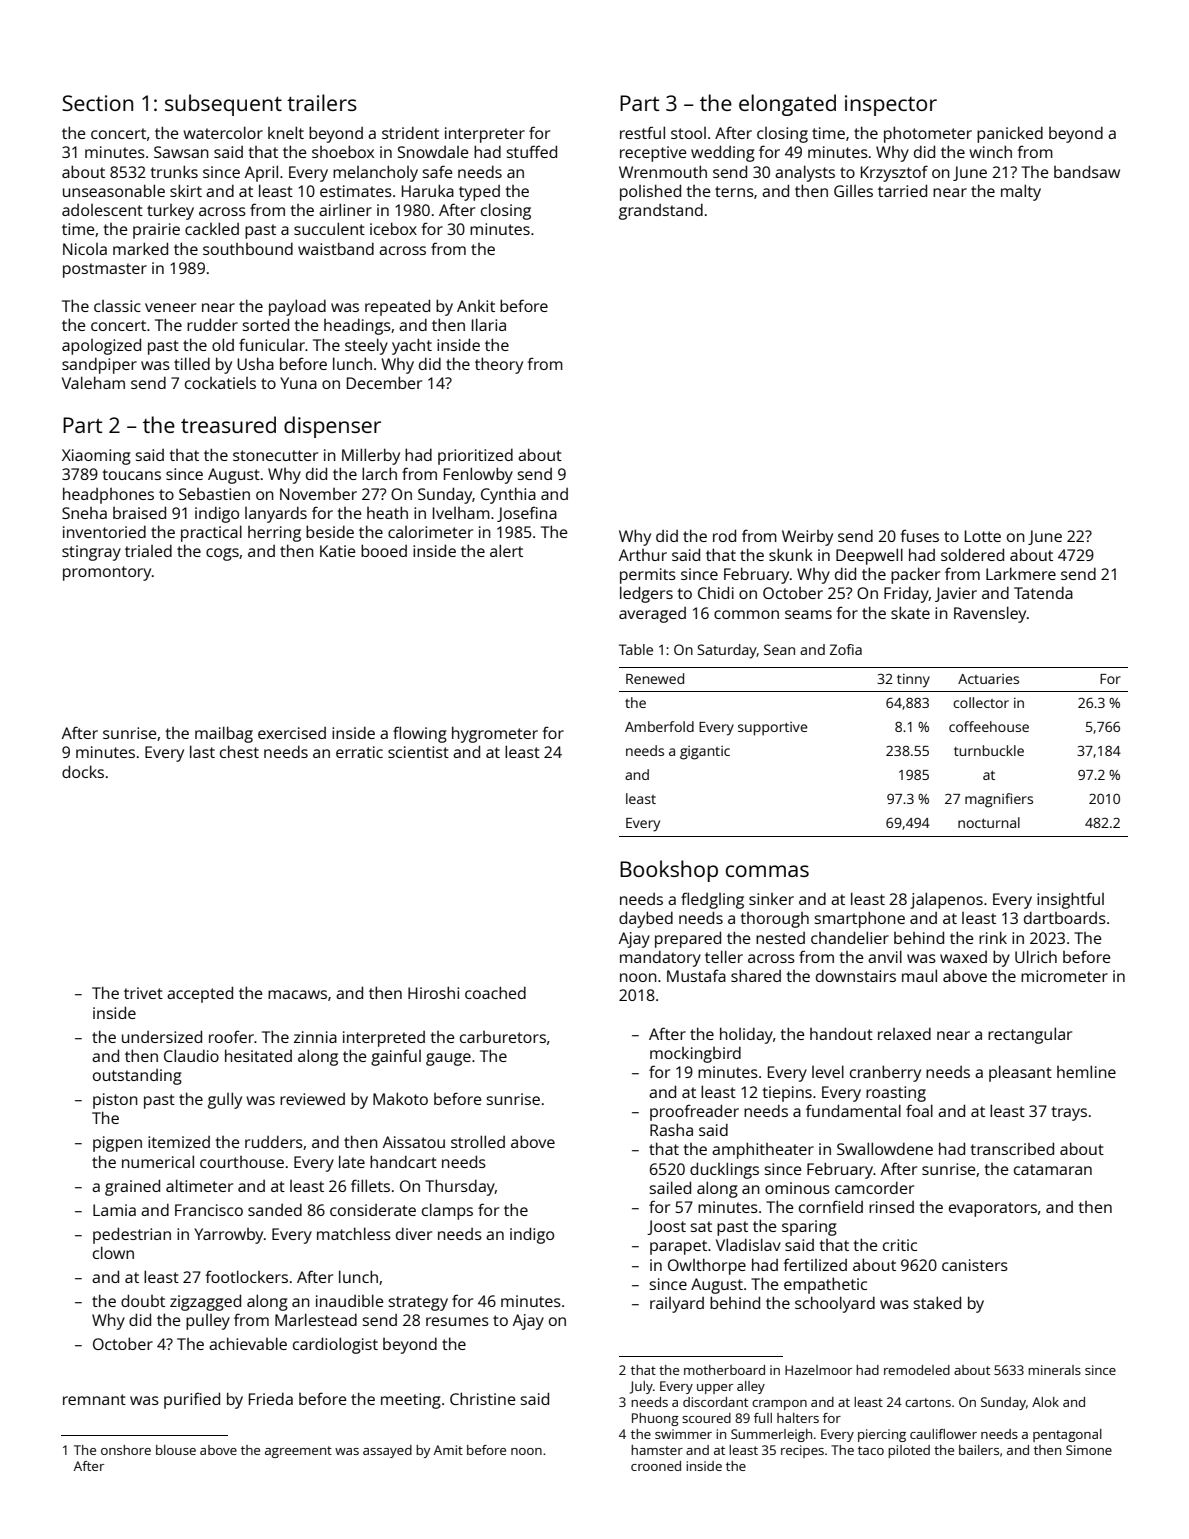  What do you see at coordinates (489, 324) in the screenshot?
I see `Ilaria` at bounding box center [489, 324].
